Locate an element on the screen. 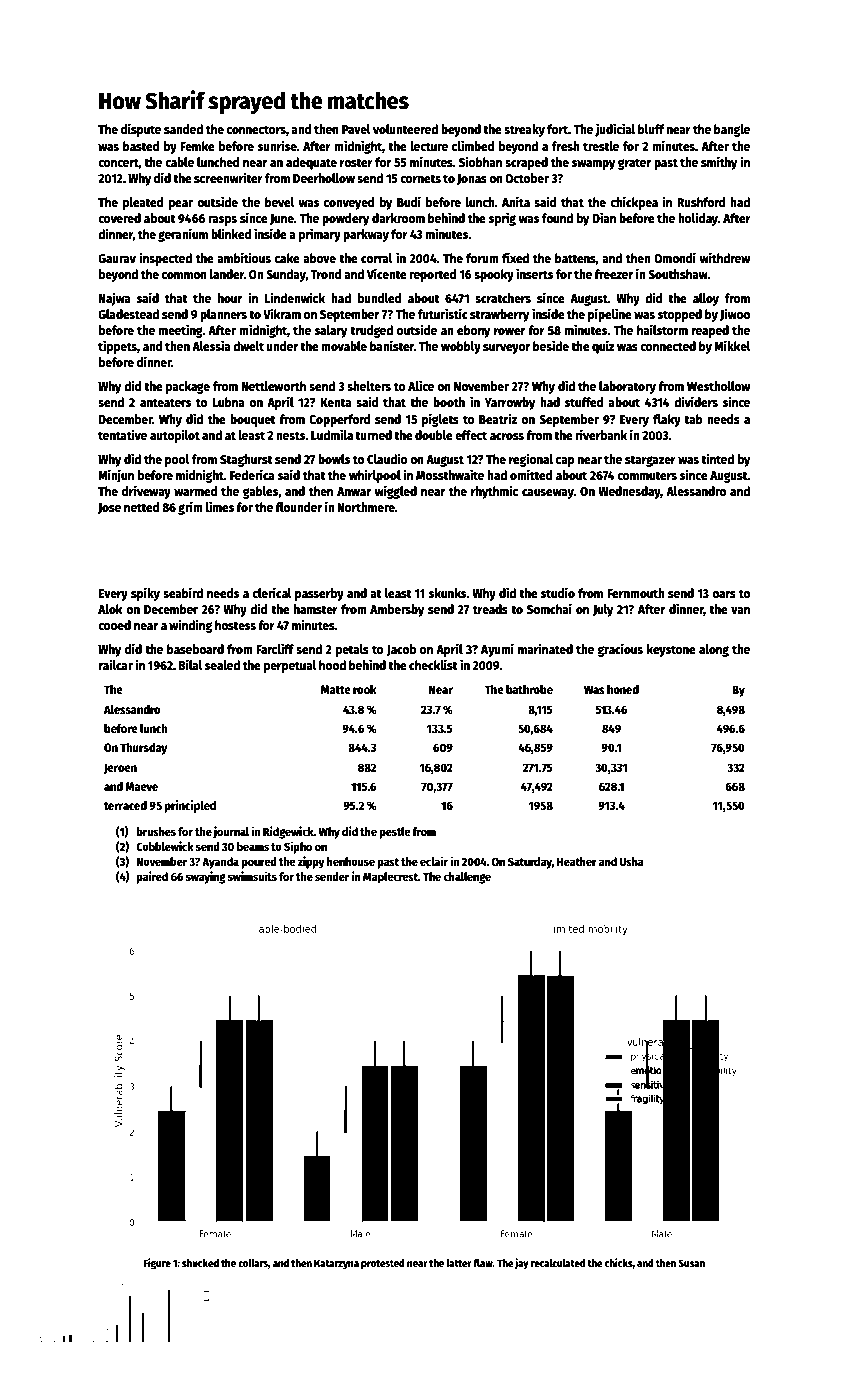 The height and width of the screenshot is (1400, 849). clerical is located at coordinates (272, 592).
